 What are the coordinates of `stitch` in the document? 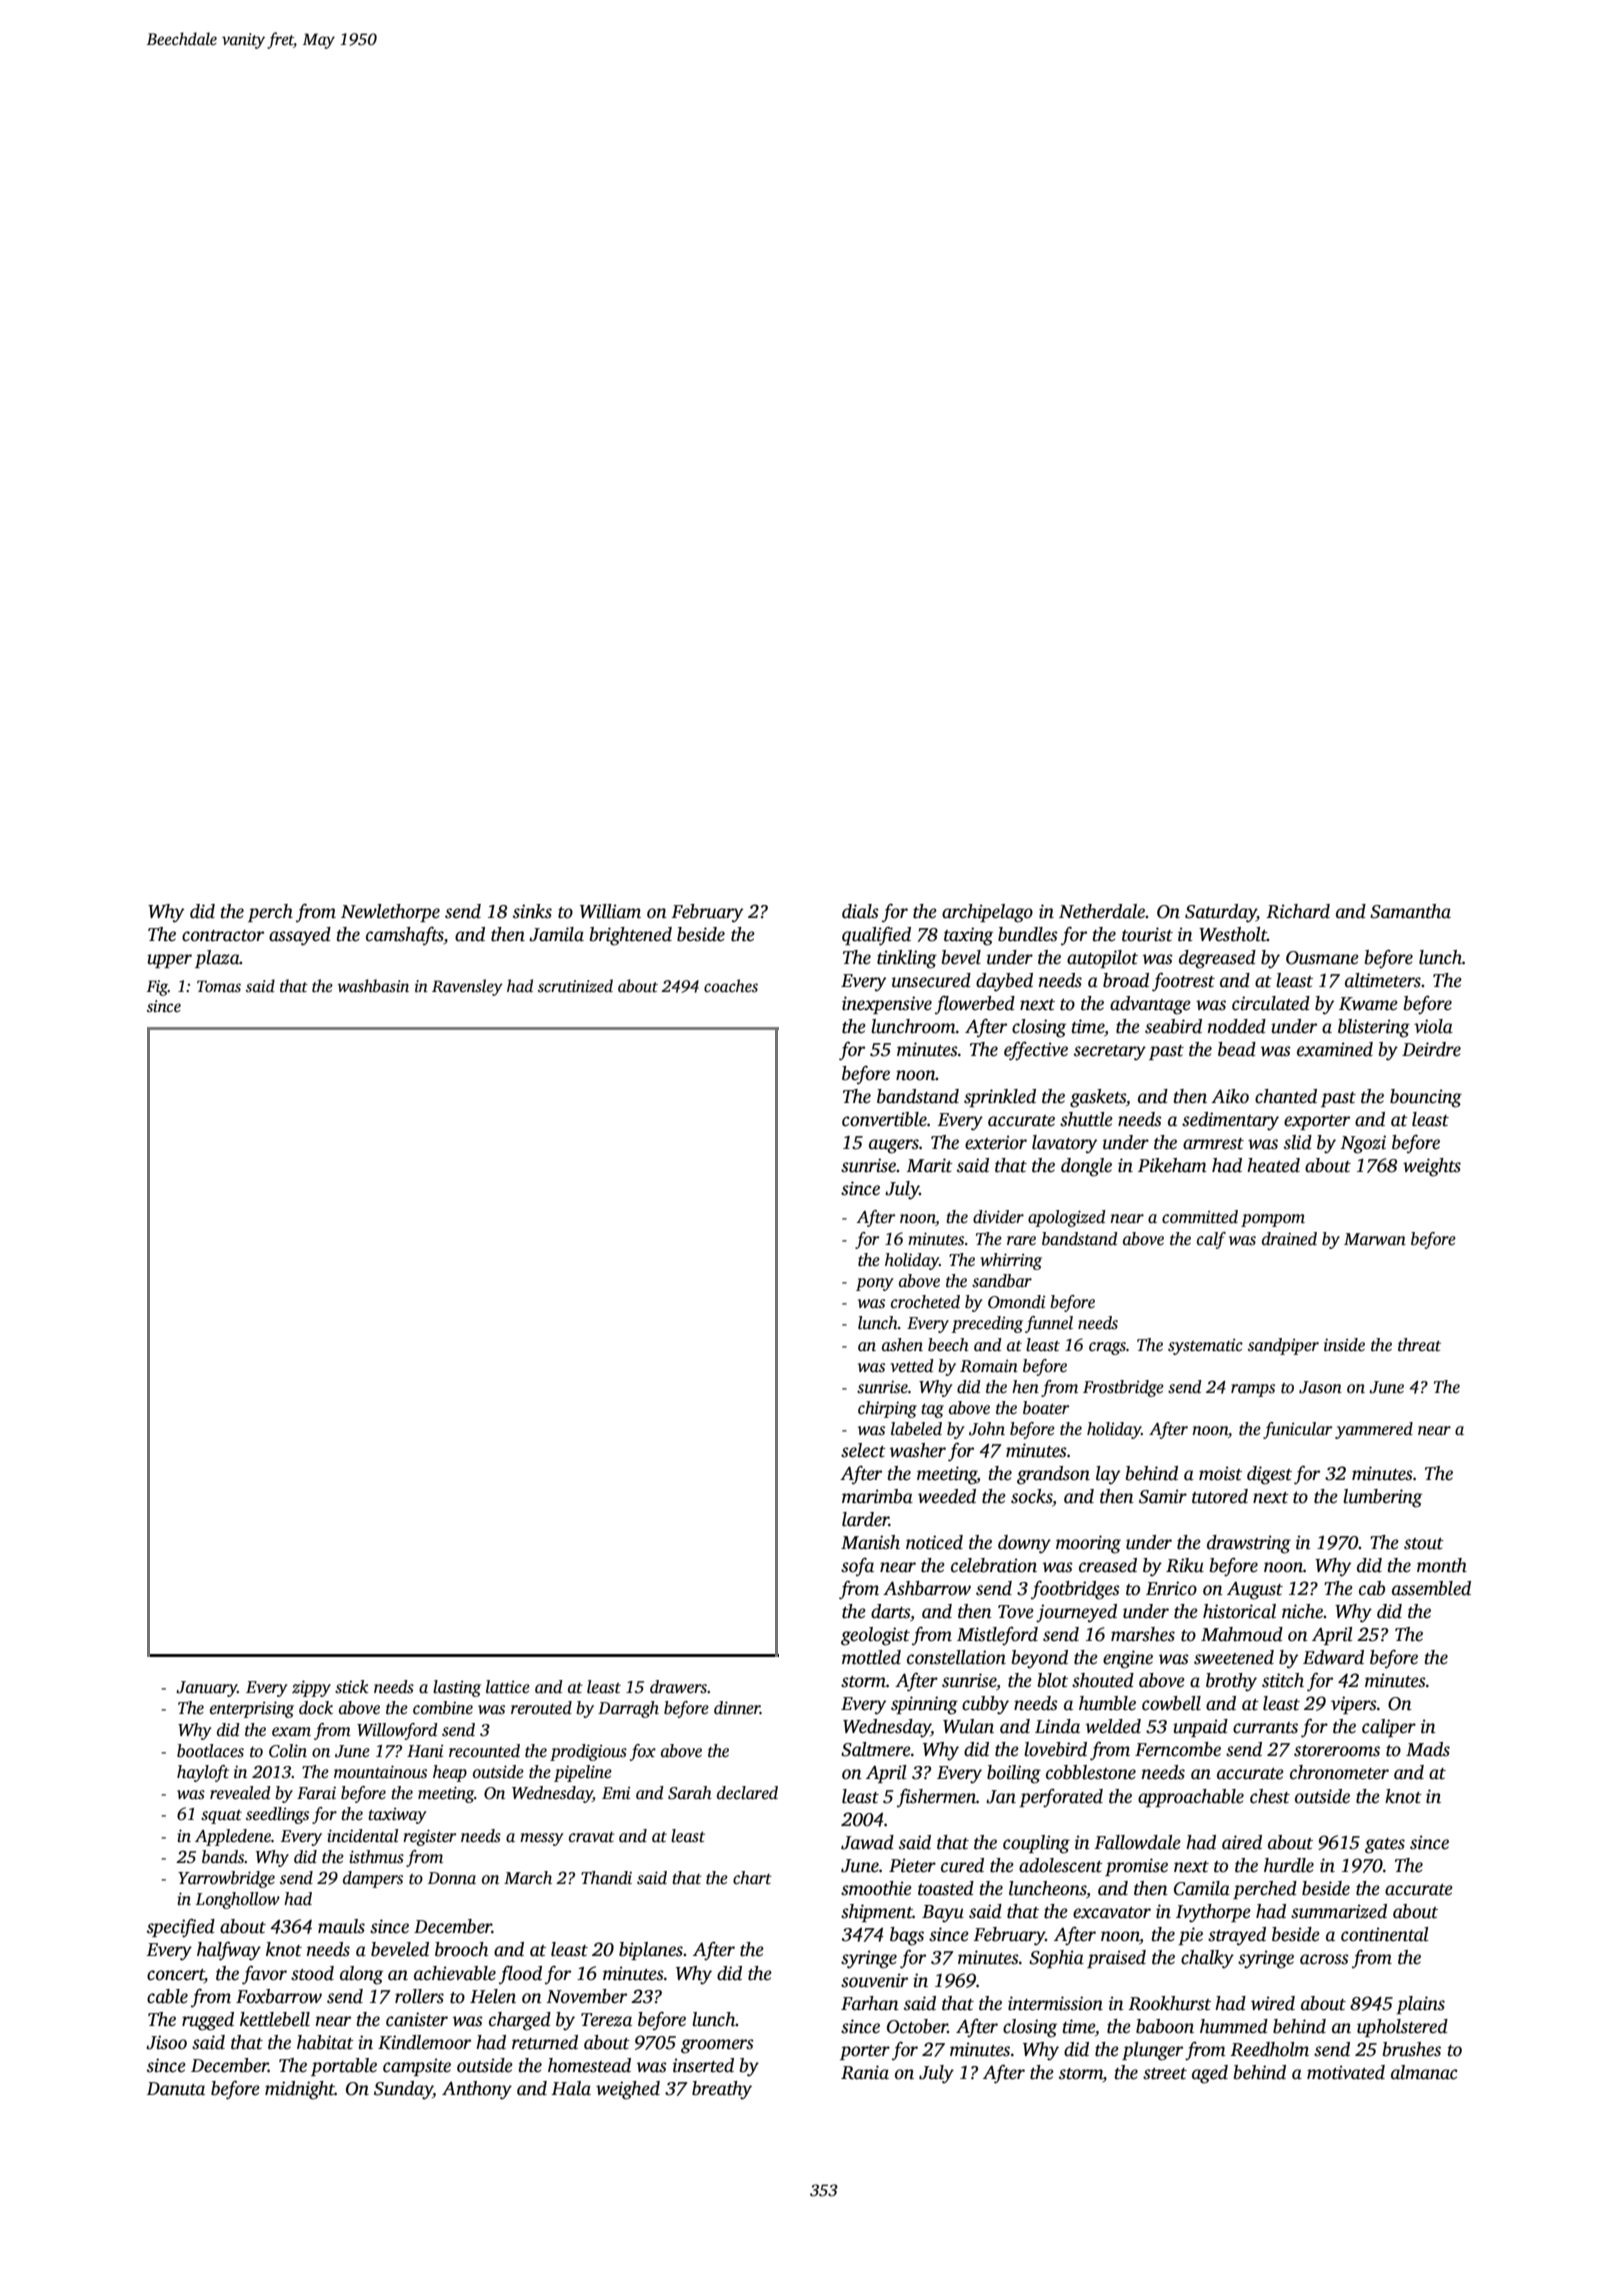 It's located at (1283, 1680).
